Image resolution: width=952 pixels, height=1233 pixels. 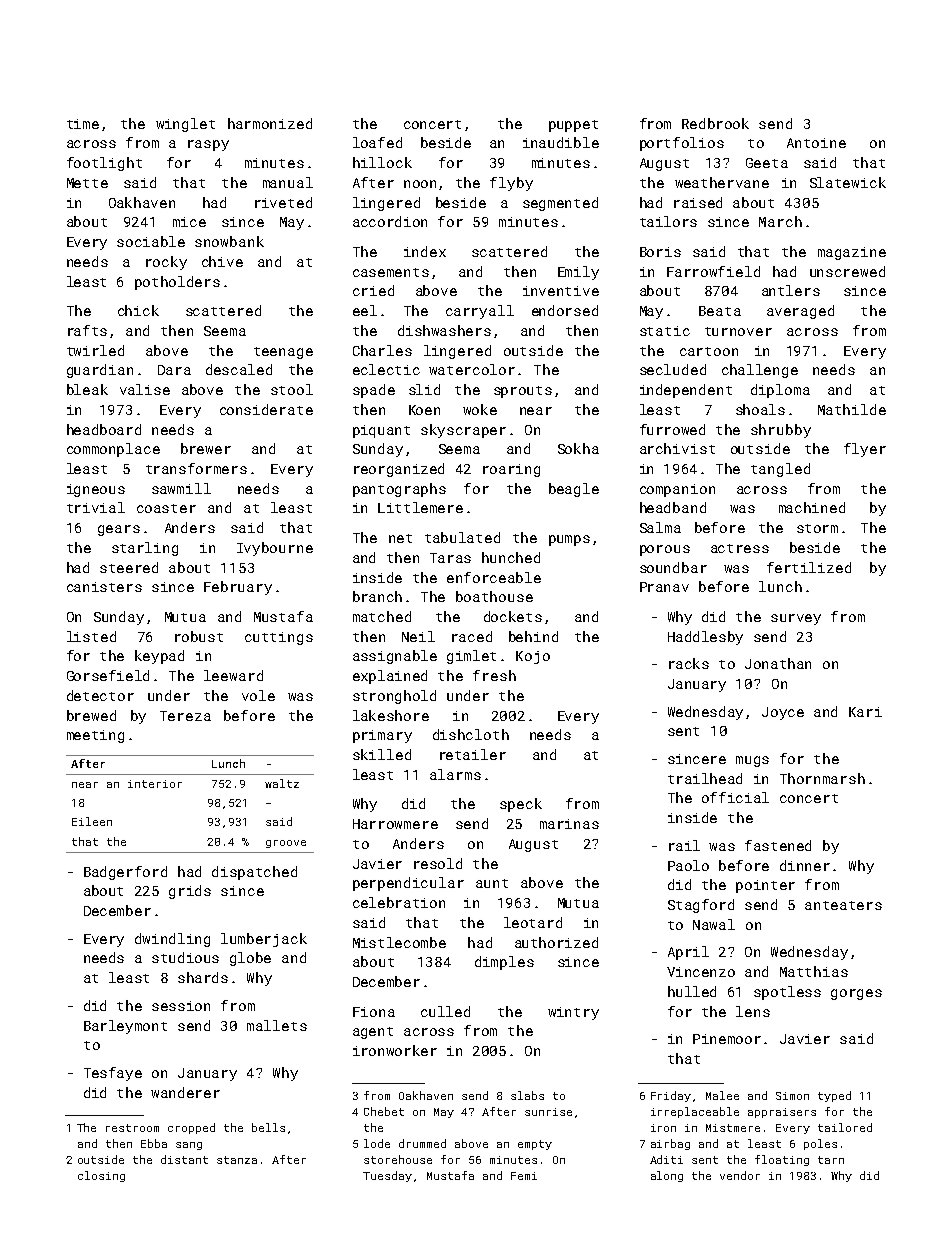 What do you see at coordinates (480, 312) in the document?
I see `carryall` at bounding box center [480, 312].
